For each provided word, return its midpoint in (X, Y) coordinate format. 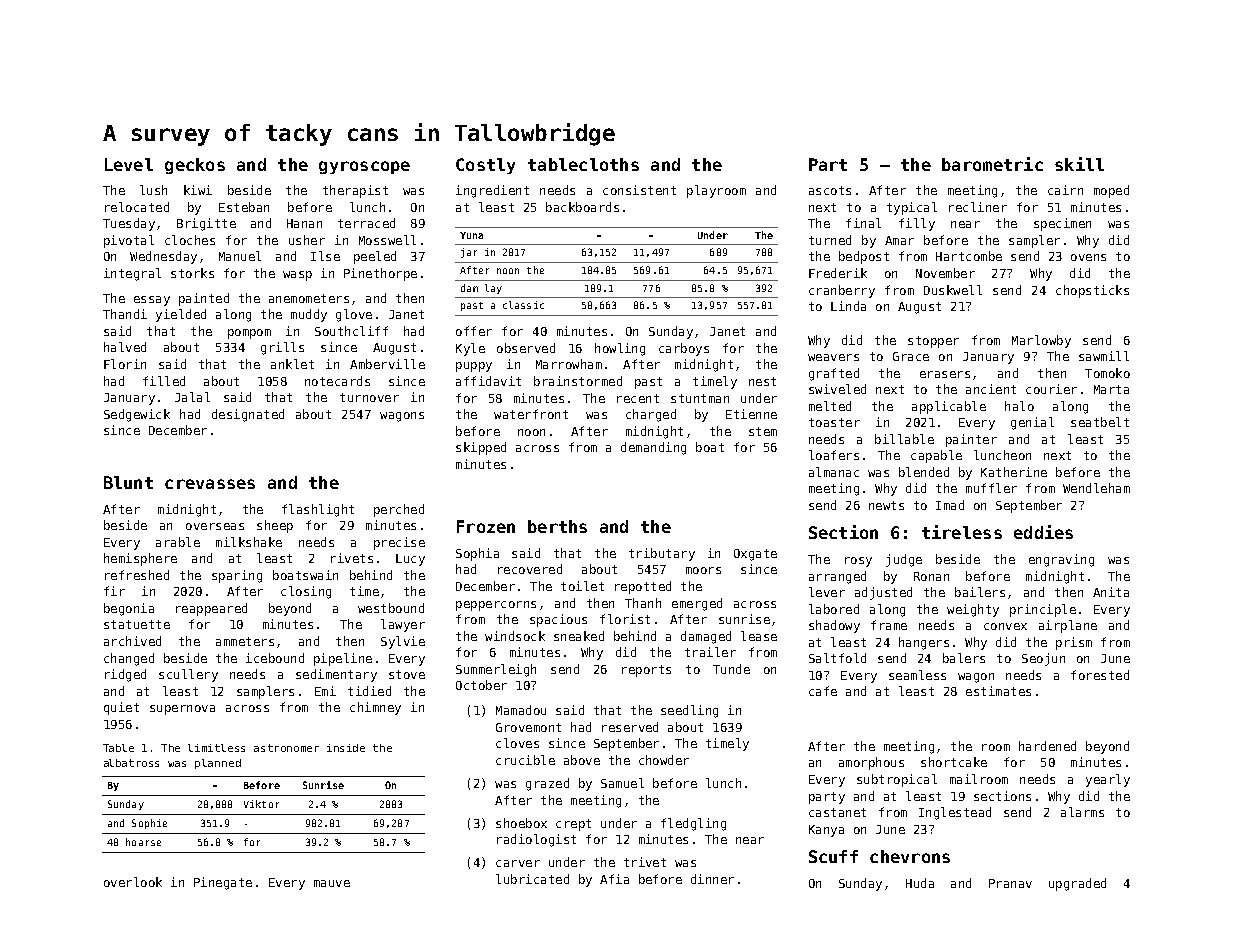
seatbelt (1100, 422)
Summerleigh (496, 670)
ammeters (245, 641)
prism (1074, 643)
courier (1051, 389)
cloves (517, 743)
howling (620, 349)
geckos (195, 166)
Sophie (149, 824)
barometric (992, 164)
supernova (182, 710)
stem (763, 431)
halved (125, 347)
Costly (485, 166)
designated (248, 415)
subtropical (897, 780)
